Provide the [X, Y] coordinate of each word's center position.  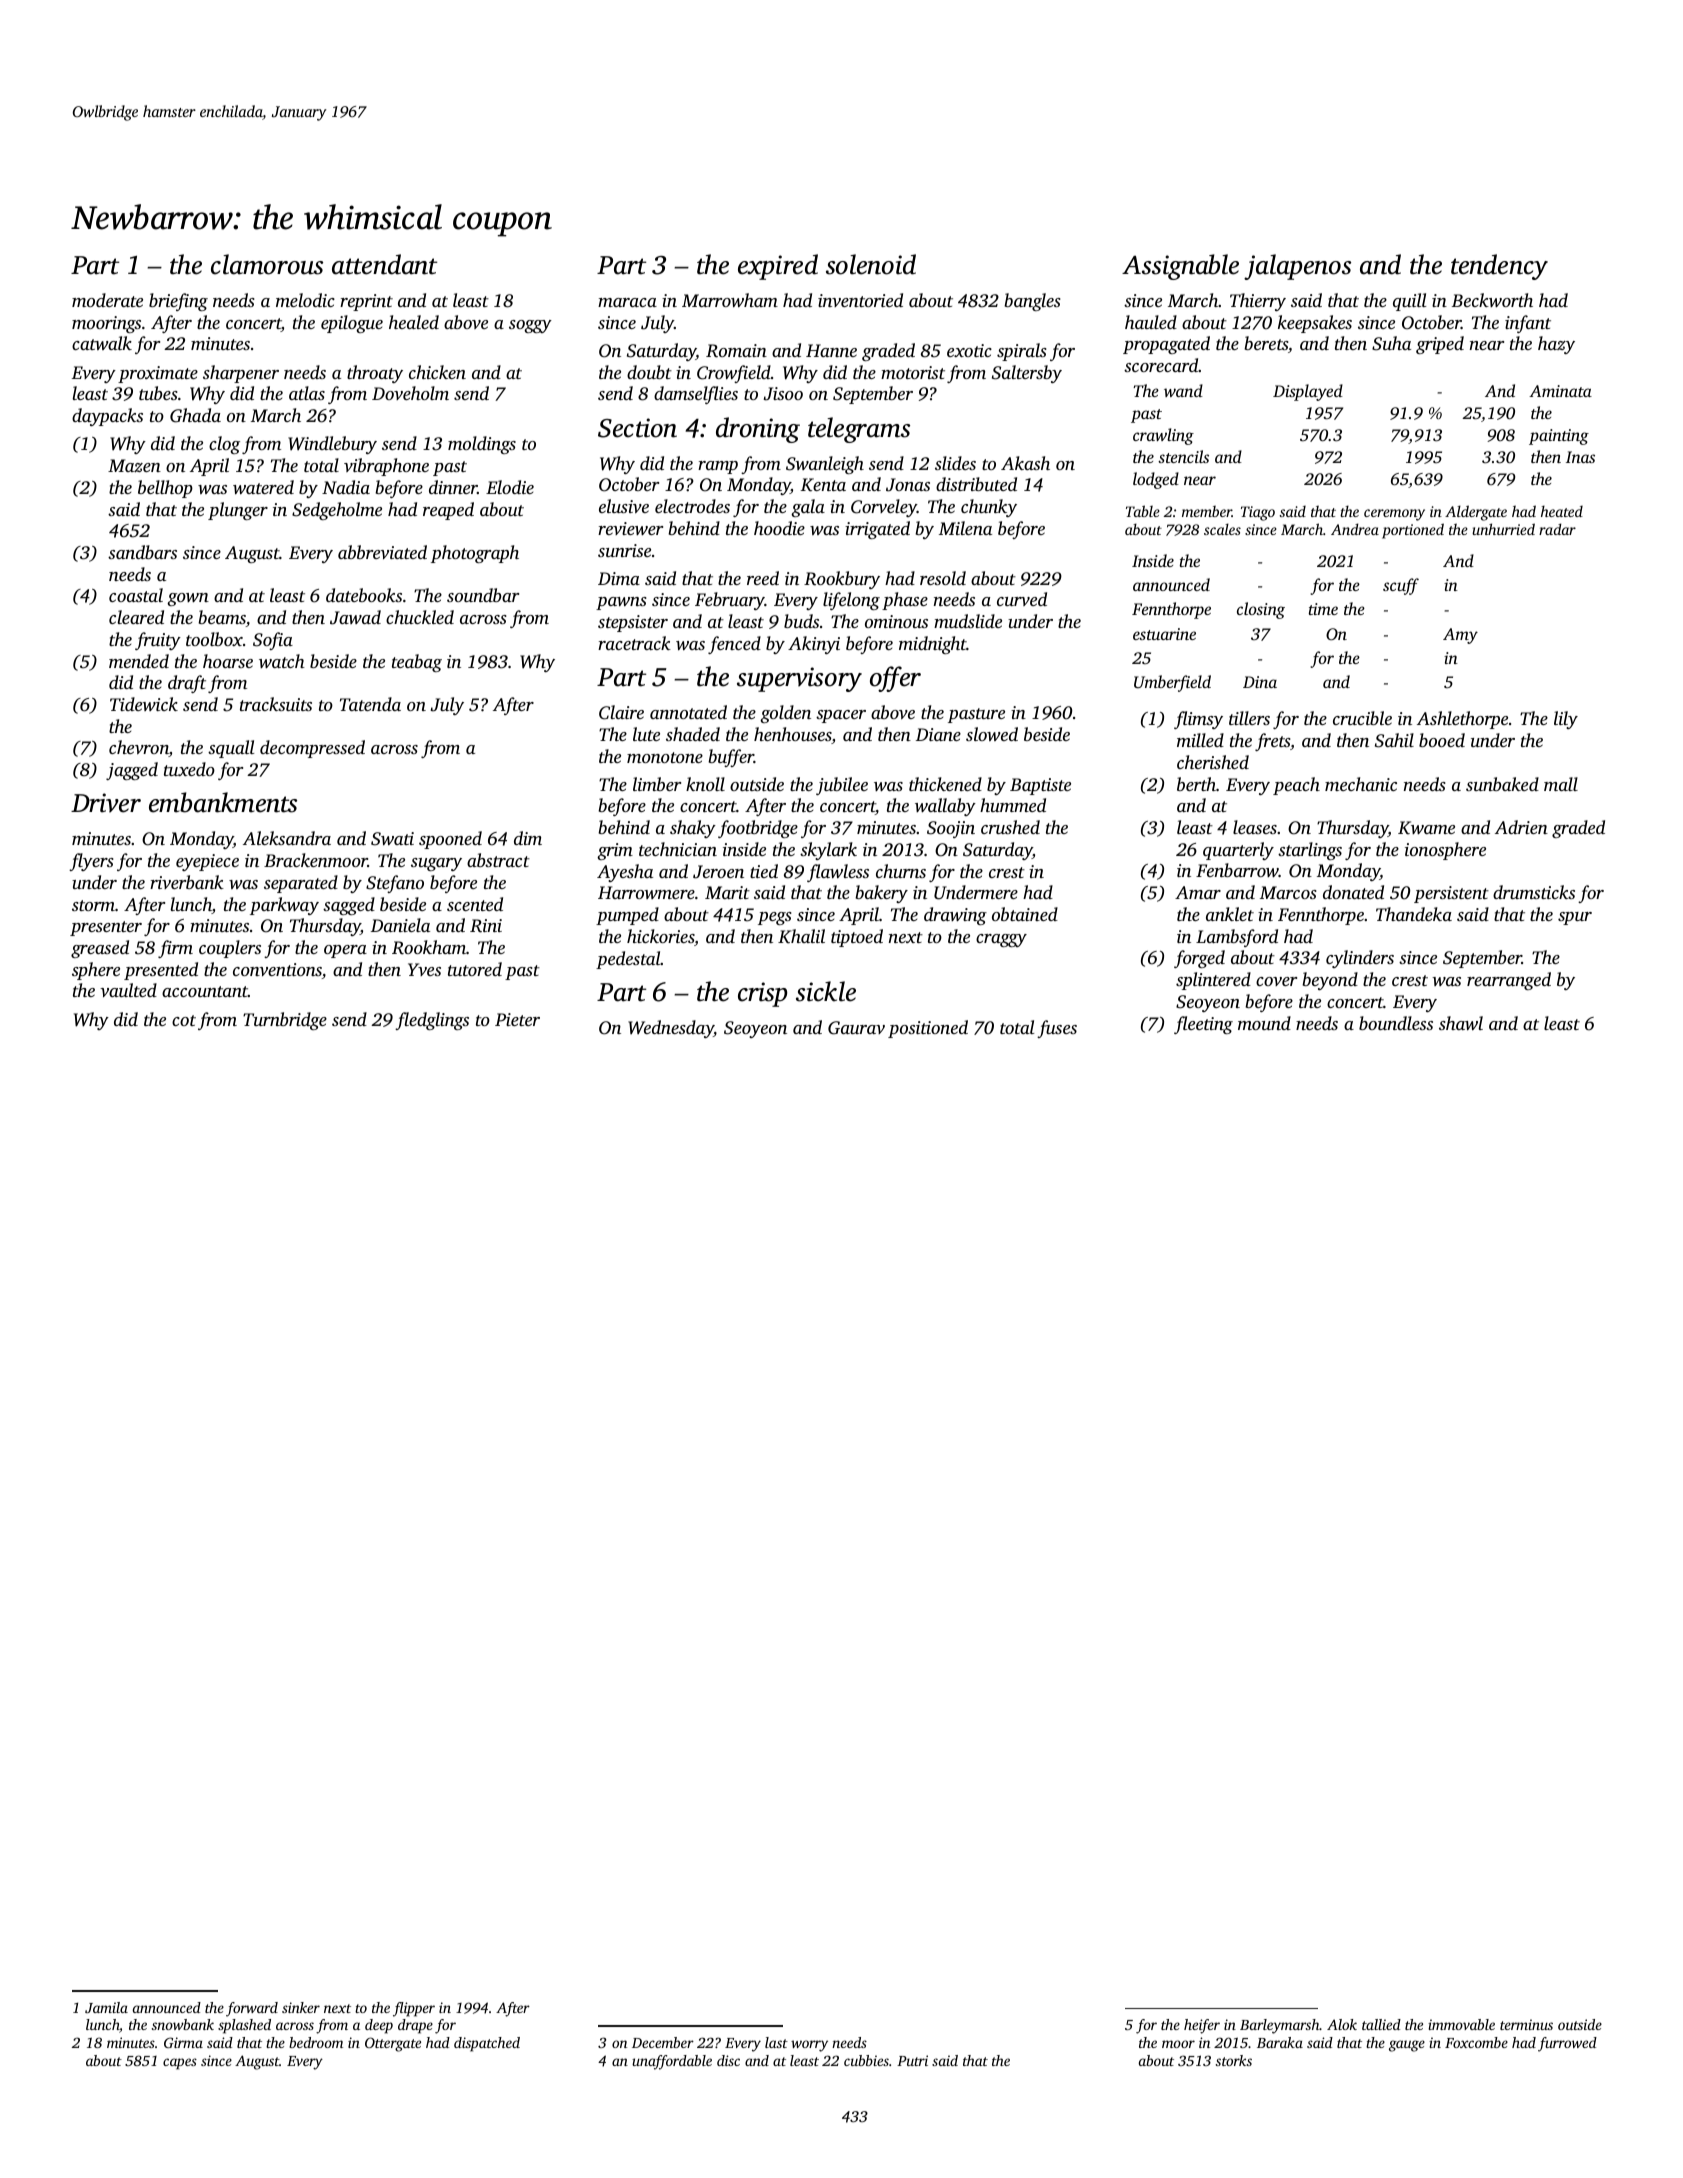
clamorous [267, 264]
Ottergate [393, 2044]
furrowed [1567, 2044]
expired [778, 267]
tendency [1499, 267]
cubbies [866, 2060]
